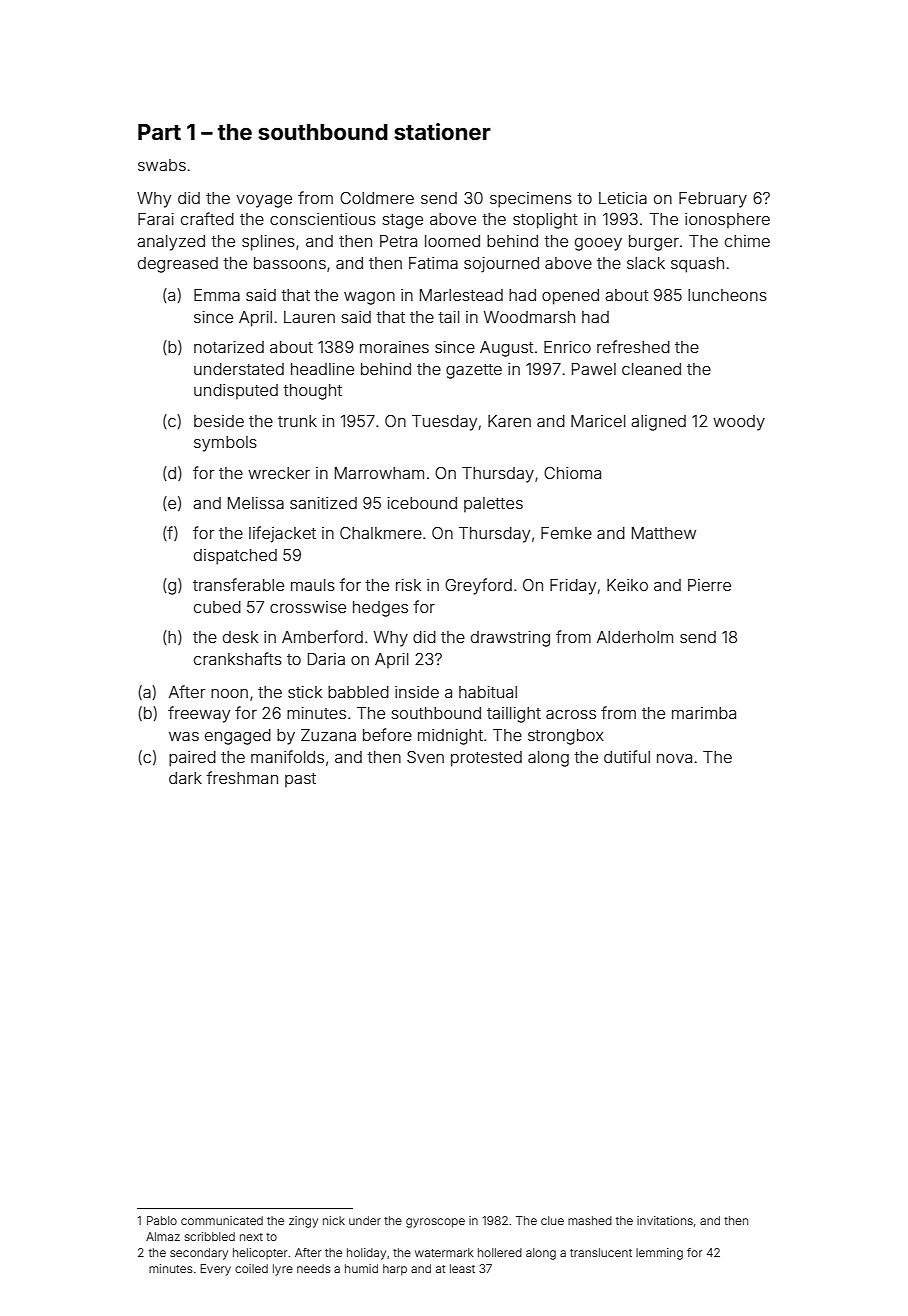 Image resolution: width=908 pixels, height=1316 pixels. What do you see at coordinates (444, 423) in the screenshot?
I see `Tuesday` at bounding box center [444, 423].
